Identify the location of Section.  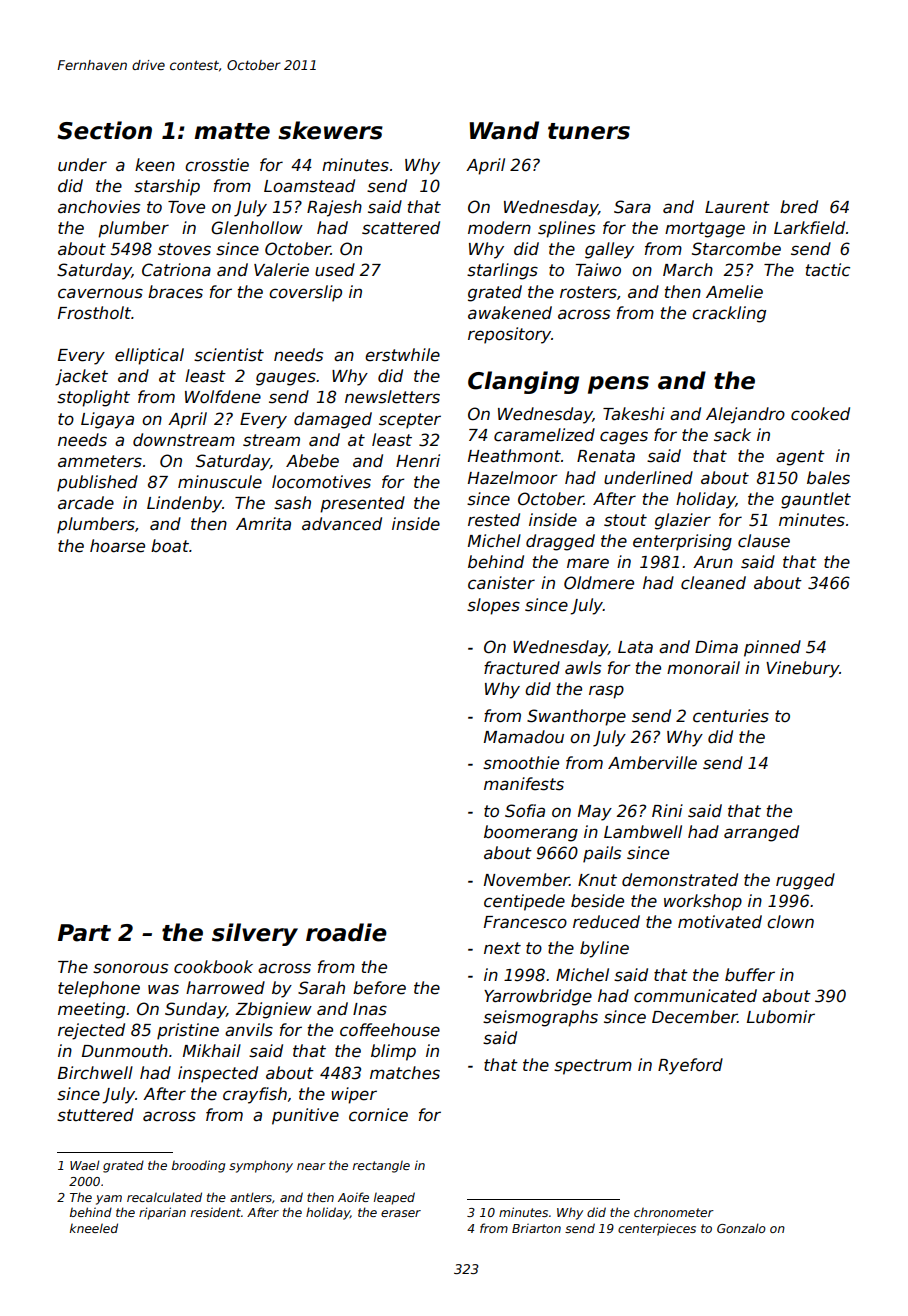
(104, 130).
